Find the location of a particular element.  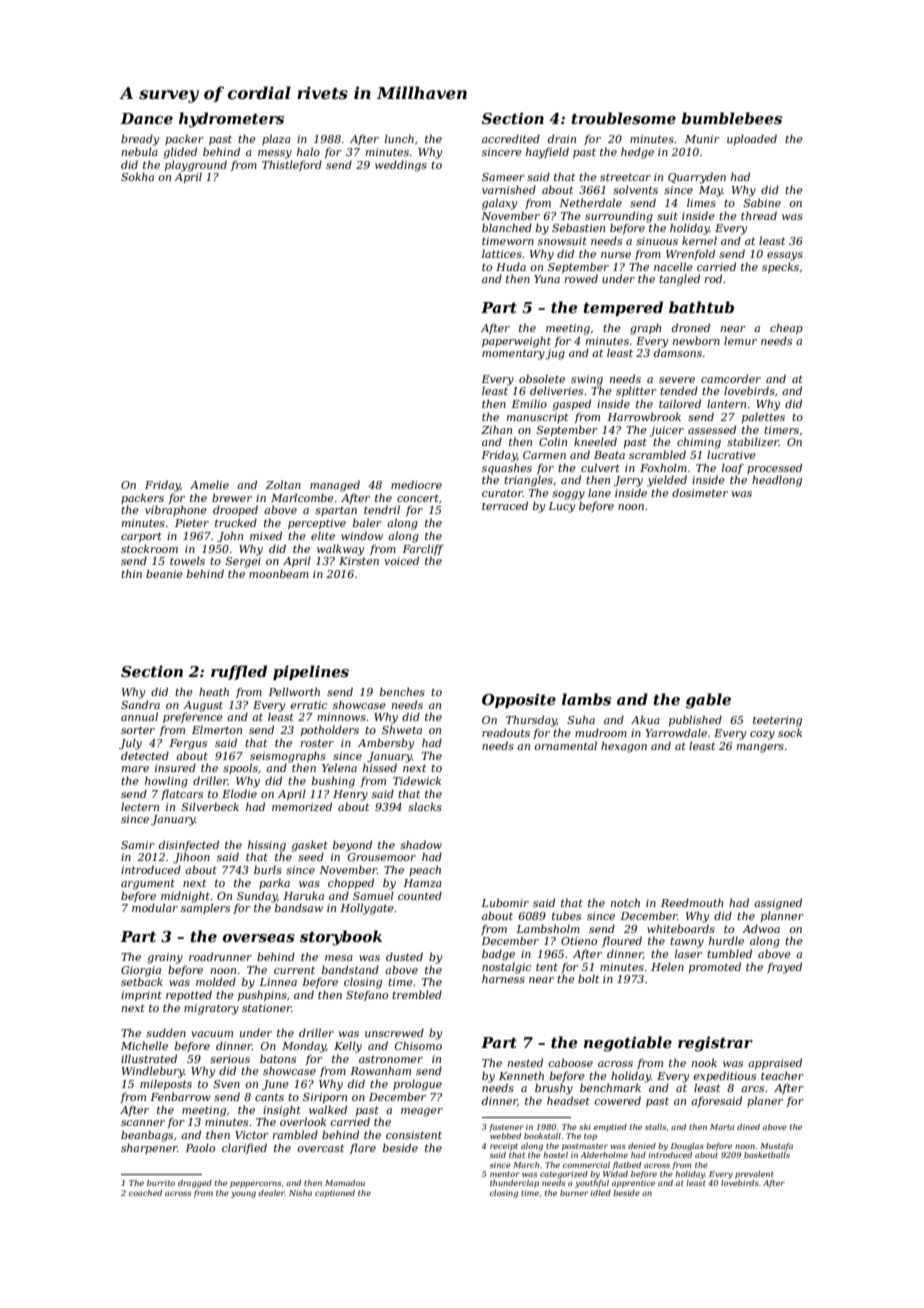

Sameer is located at coordinates (503, 177).
